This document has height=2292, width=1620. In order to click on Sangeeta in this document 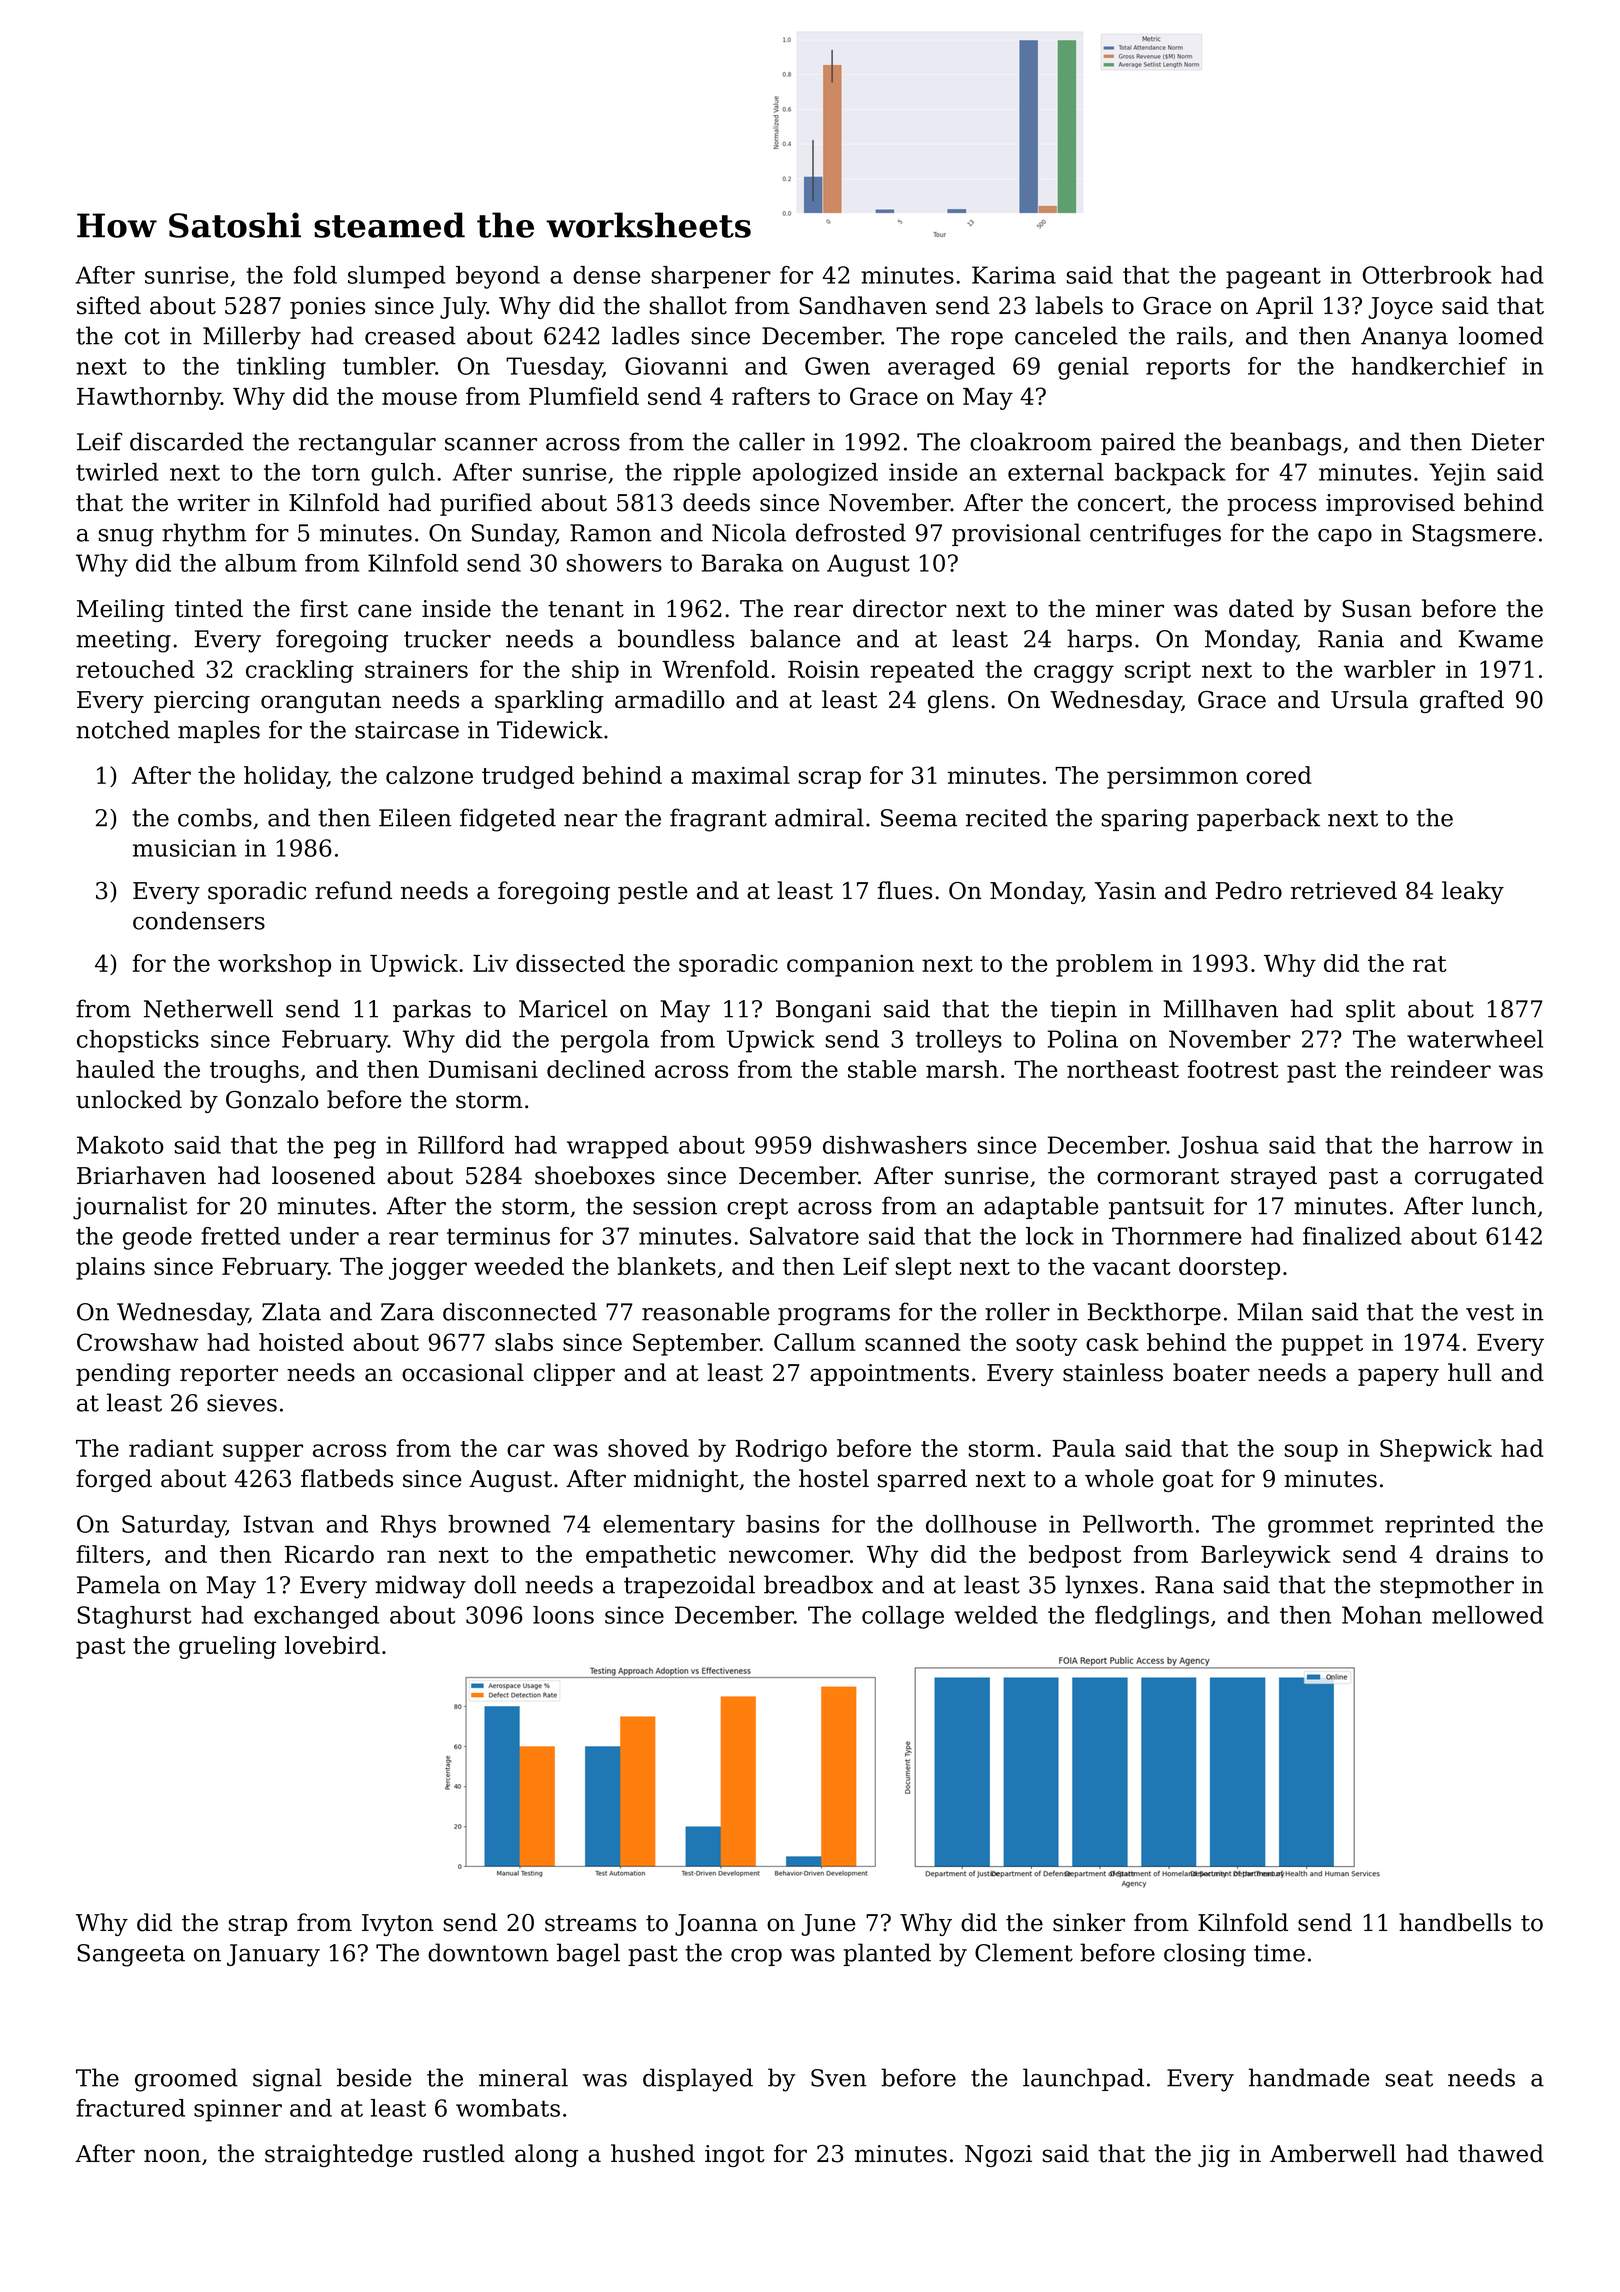, I will do `click(131, 1955)`.
